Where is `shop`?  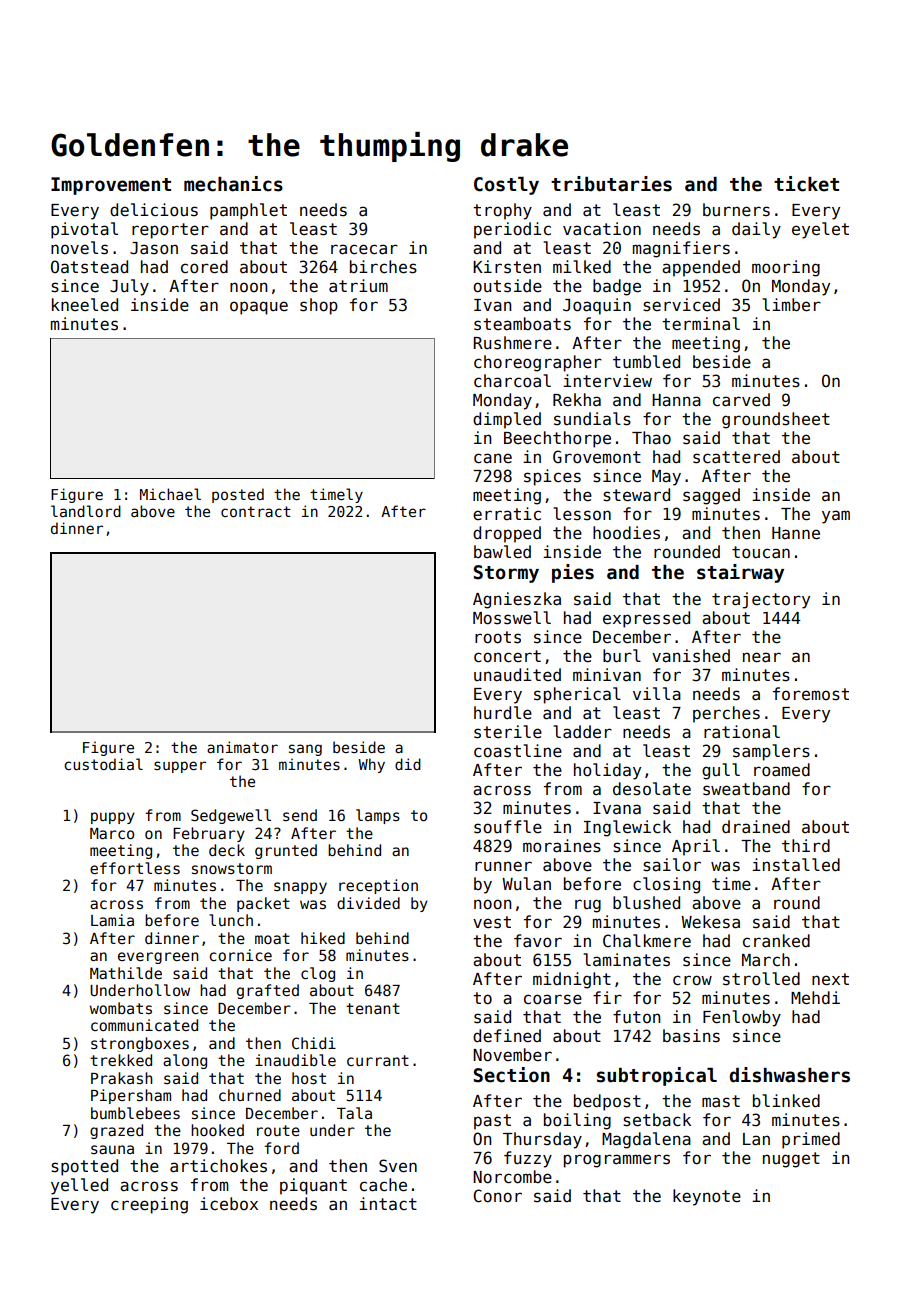 shop is located at coordinates (319, 306).
